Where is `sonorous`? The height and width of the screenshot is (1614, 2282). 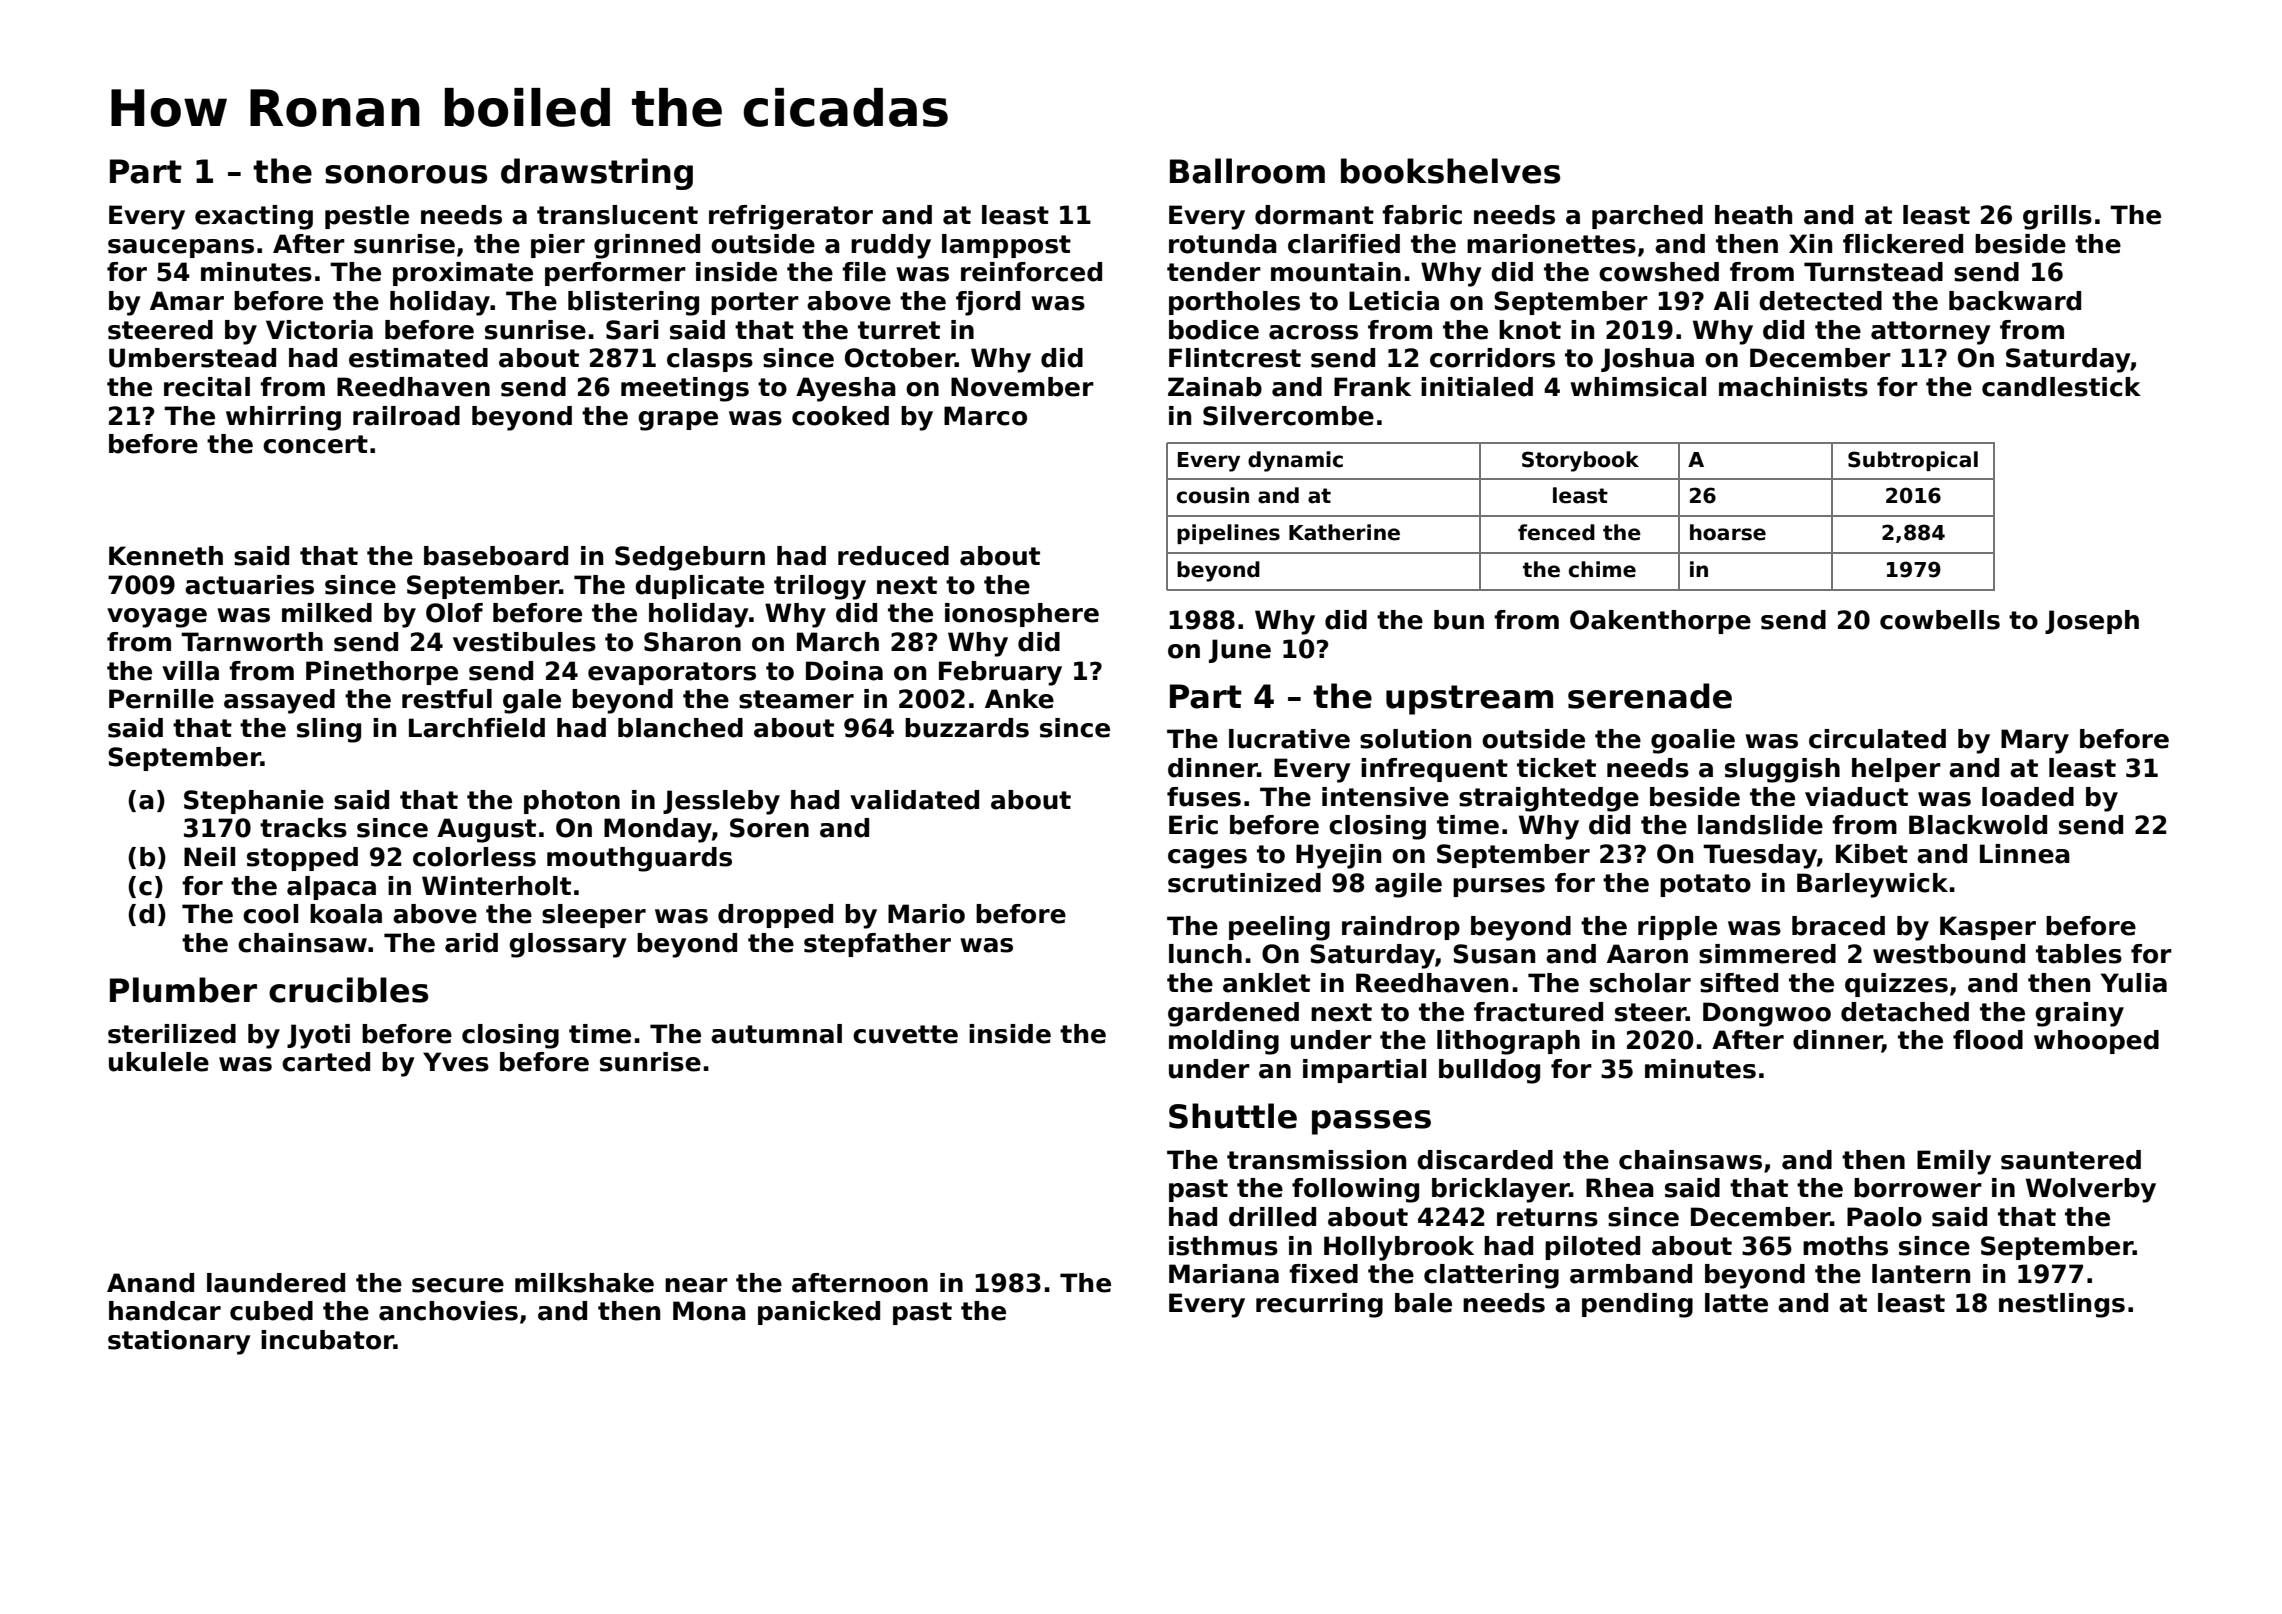
sonorous is located at coordinates (406, 174).
